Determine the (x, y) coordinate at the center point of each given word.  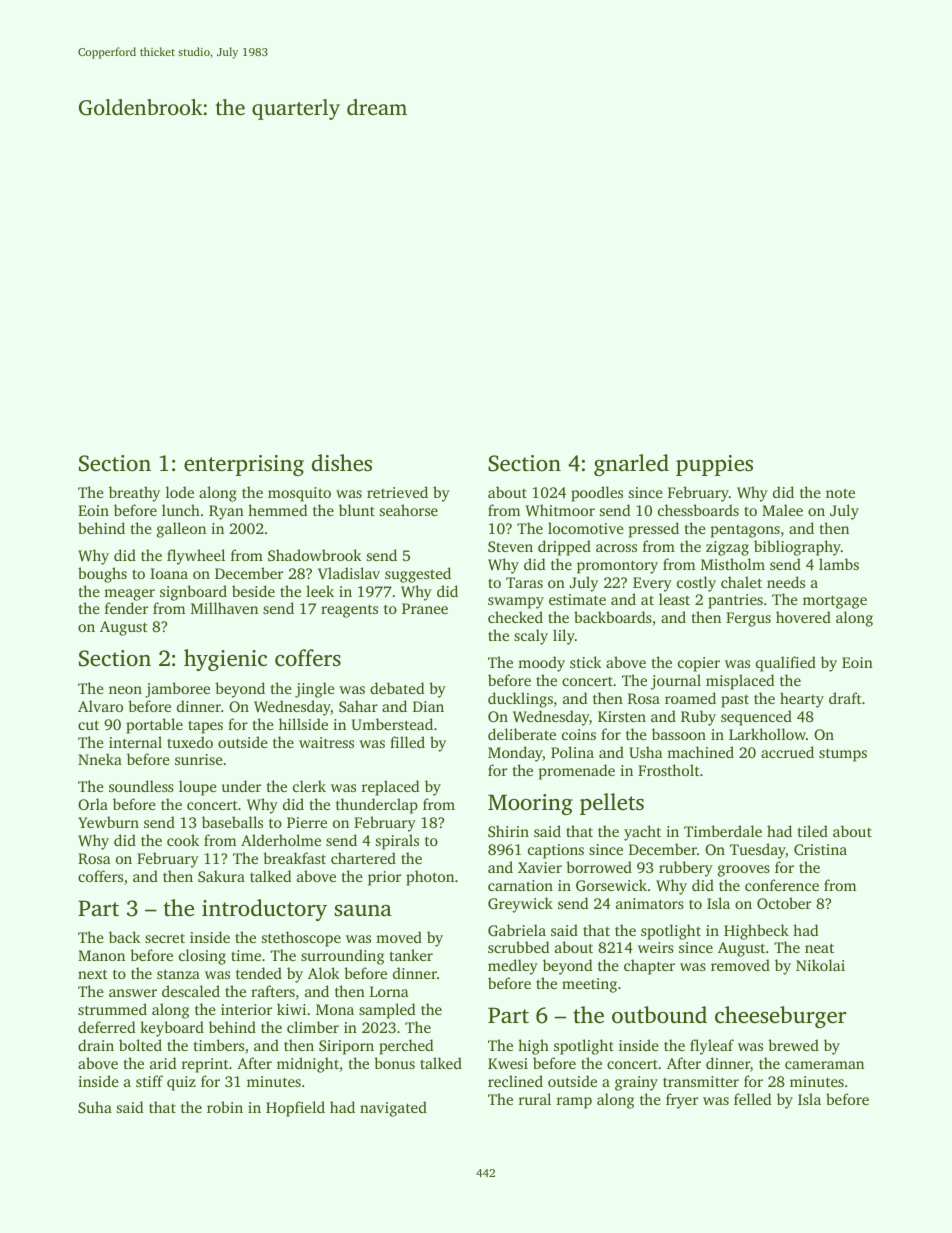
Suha (95, 1107)
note (840, 493)
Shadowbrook (315, 555)
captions (556, 851)
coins (579, 734)
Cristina (820, 849)
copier (699, 664)
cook (183, 840)
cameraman (824, 1065)
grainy (636, 1083)
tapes (205, 727)
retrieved (397, 492)
